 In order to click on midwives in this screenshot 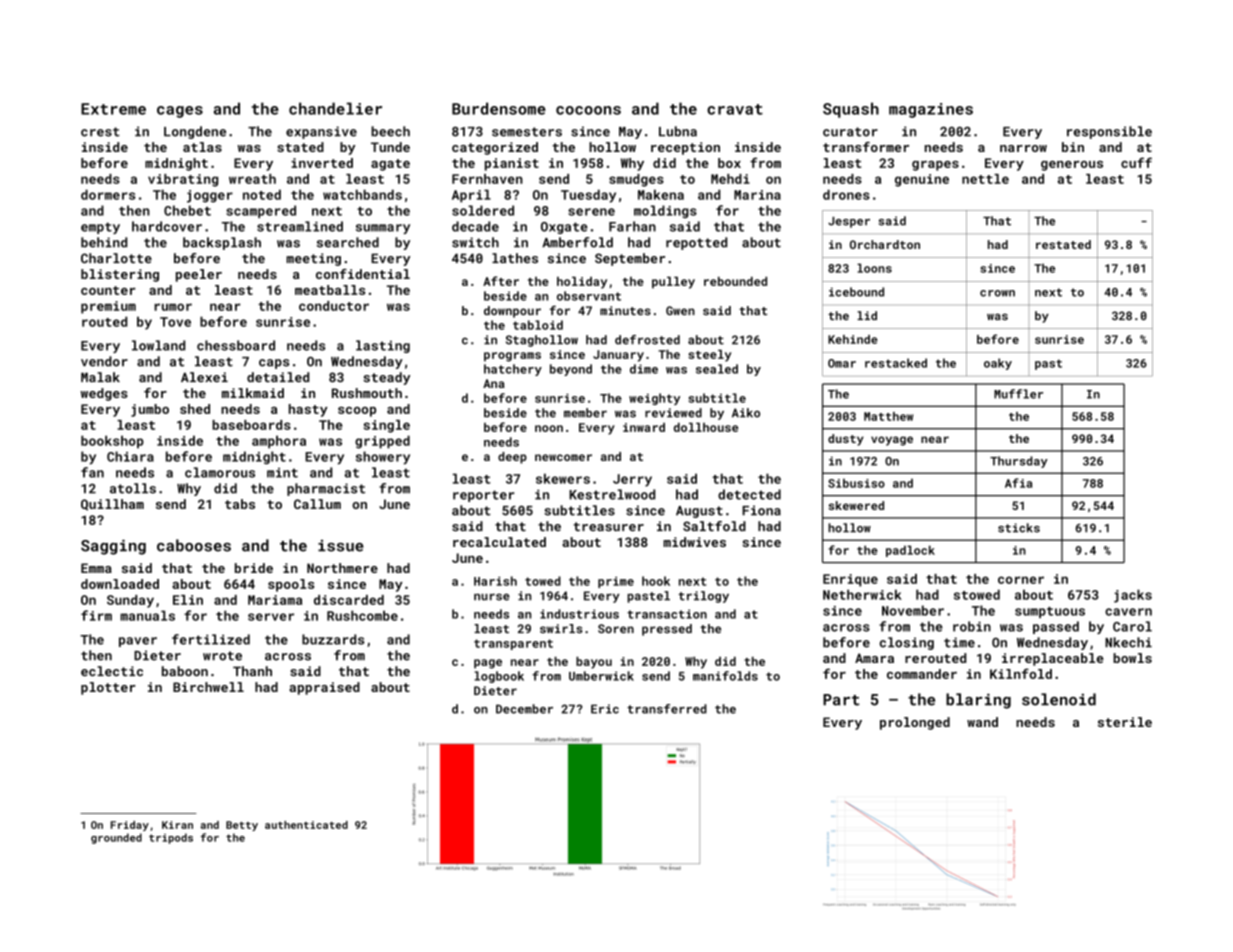, I will do `click(694, 542)`.
